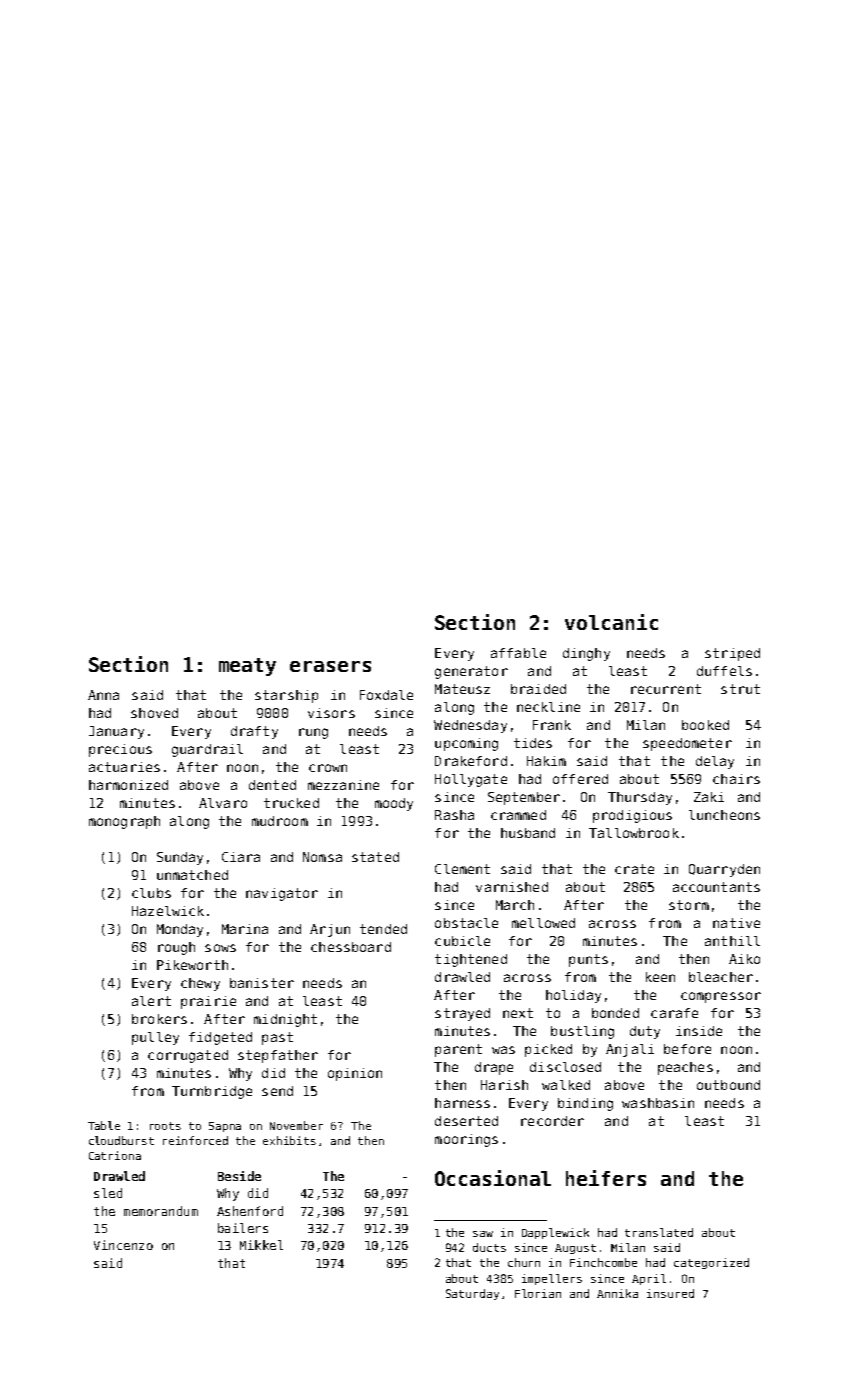 The width and height of the document is (849, 1400). Describe the element at coordinates (128, 785) in the document. I see `harmonized` at that location.
